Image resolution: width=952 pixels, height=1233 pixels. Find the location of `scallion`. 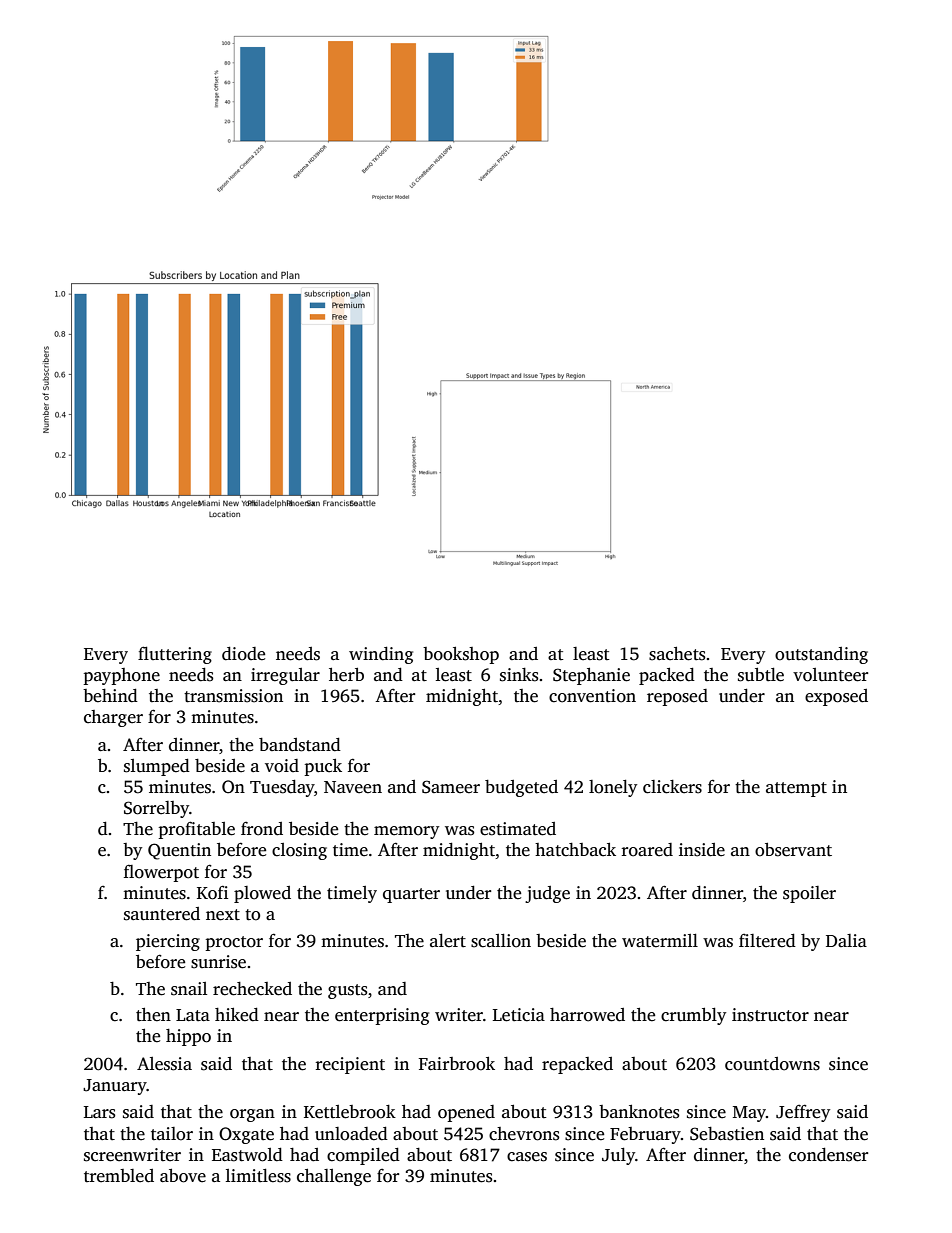

scallion is located at coordinates (501, 941).
